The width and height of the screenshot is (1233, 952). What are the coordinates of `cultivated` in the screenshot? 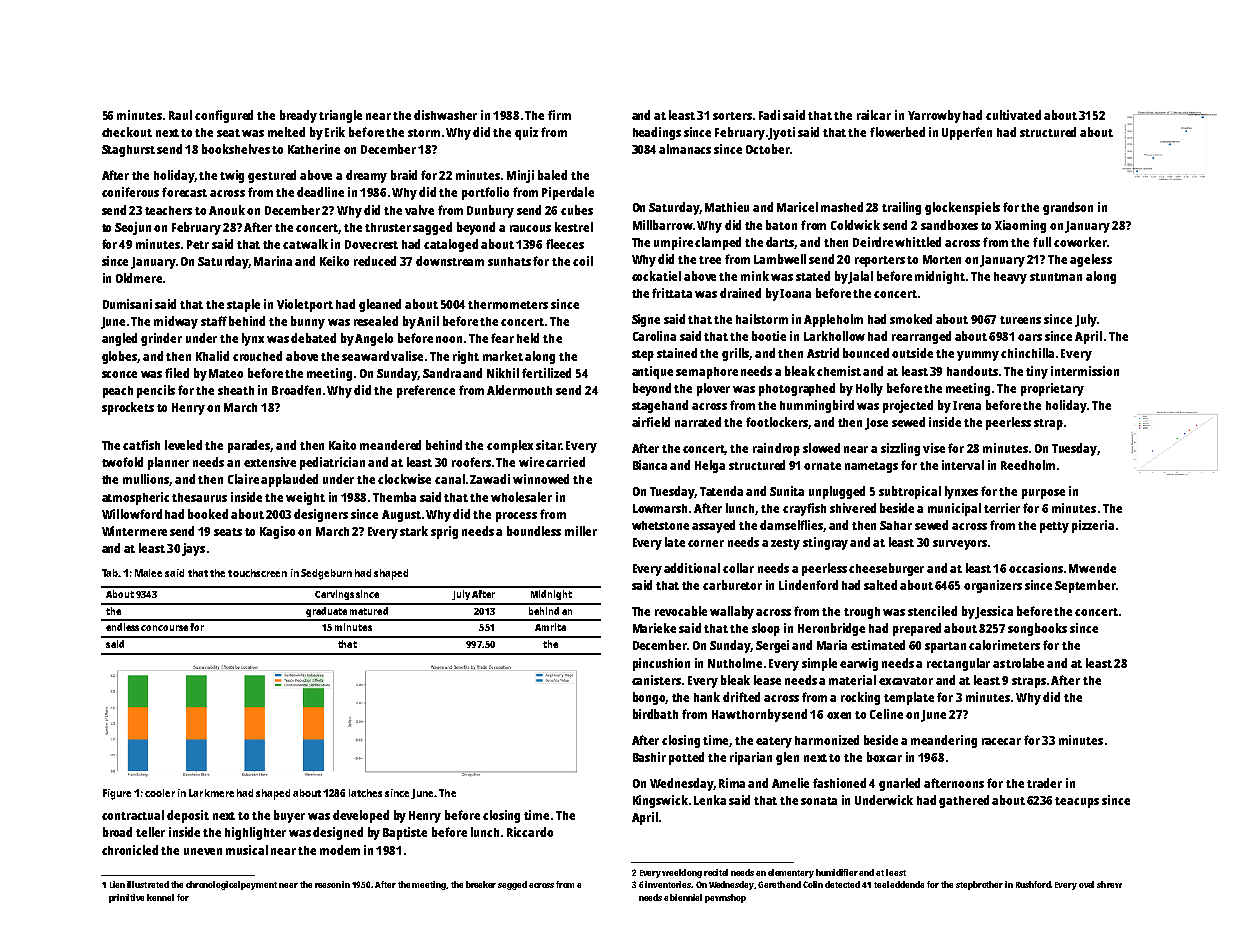 It's located at (1013, 115).
